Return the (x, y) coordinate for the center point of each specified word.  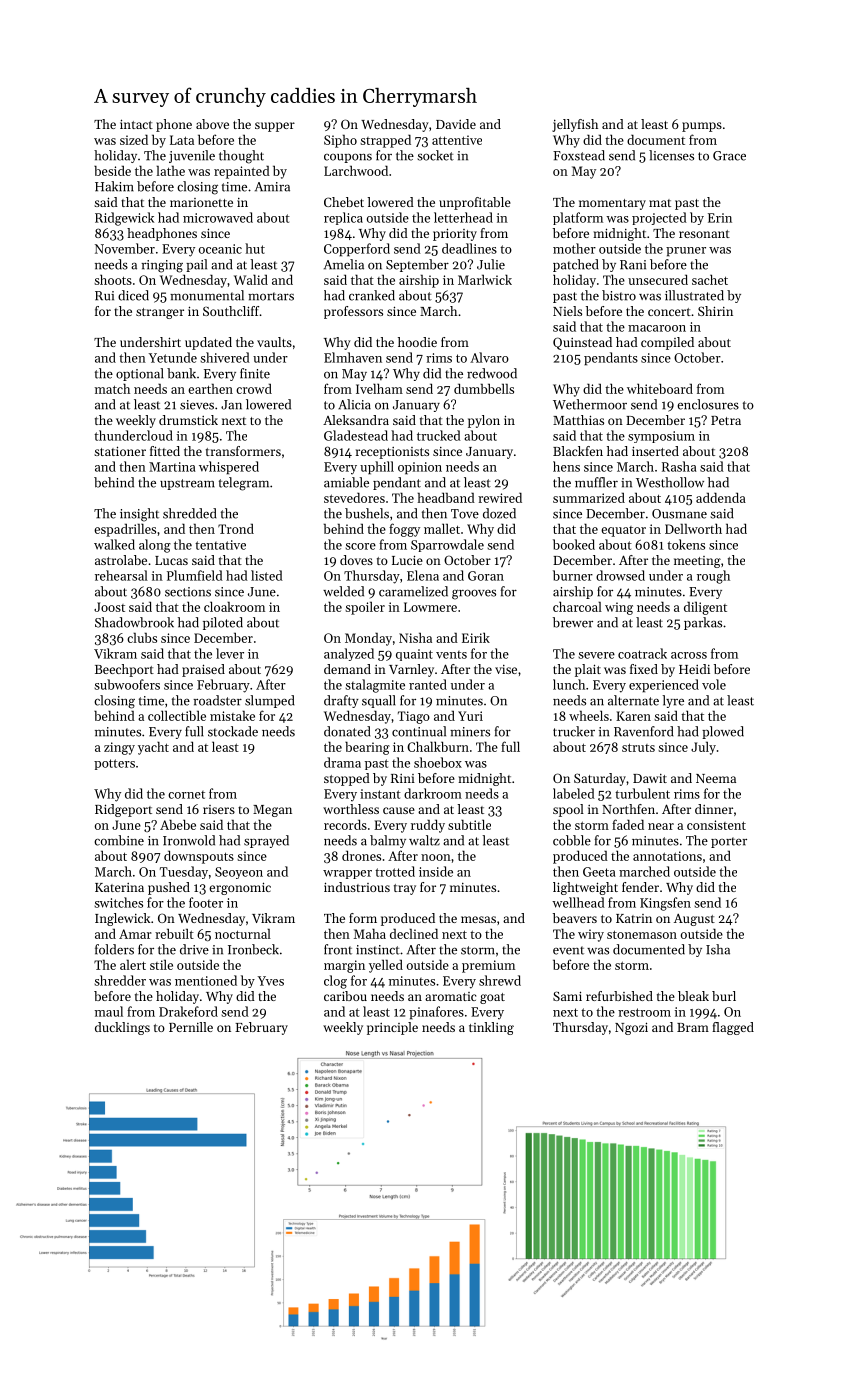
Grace (729, 156)
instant (380, 794)
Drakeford (188, 1011)
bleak (693, 996)
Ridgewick (124, 219)
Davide (456, 124)
